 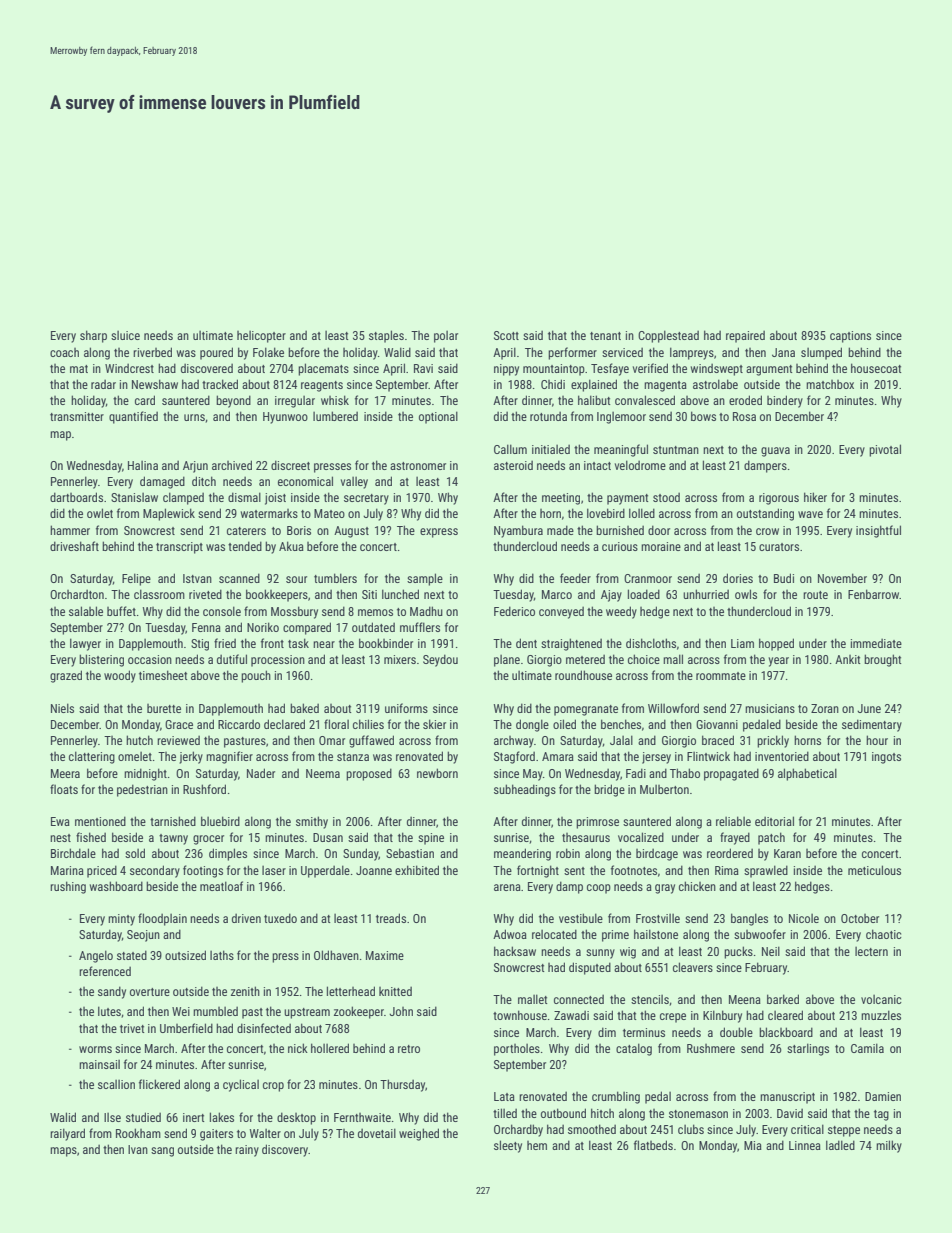 What do you see at coordinates (867, 1048) in the screenshot?
I see `Camila` at bounding box center [867, 1048].
